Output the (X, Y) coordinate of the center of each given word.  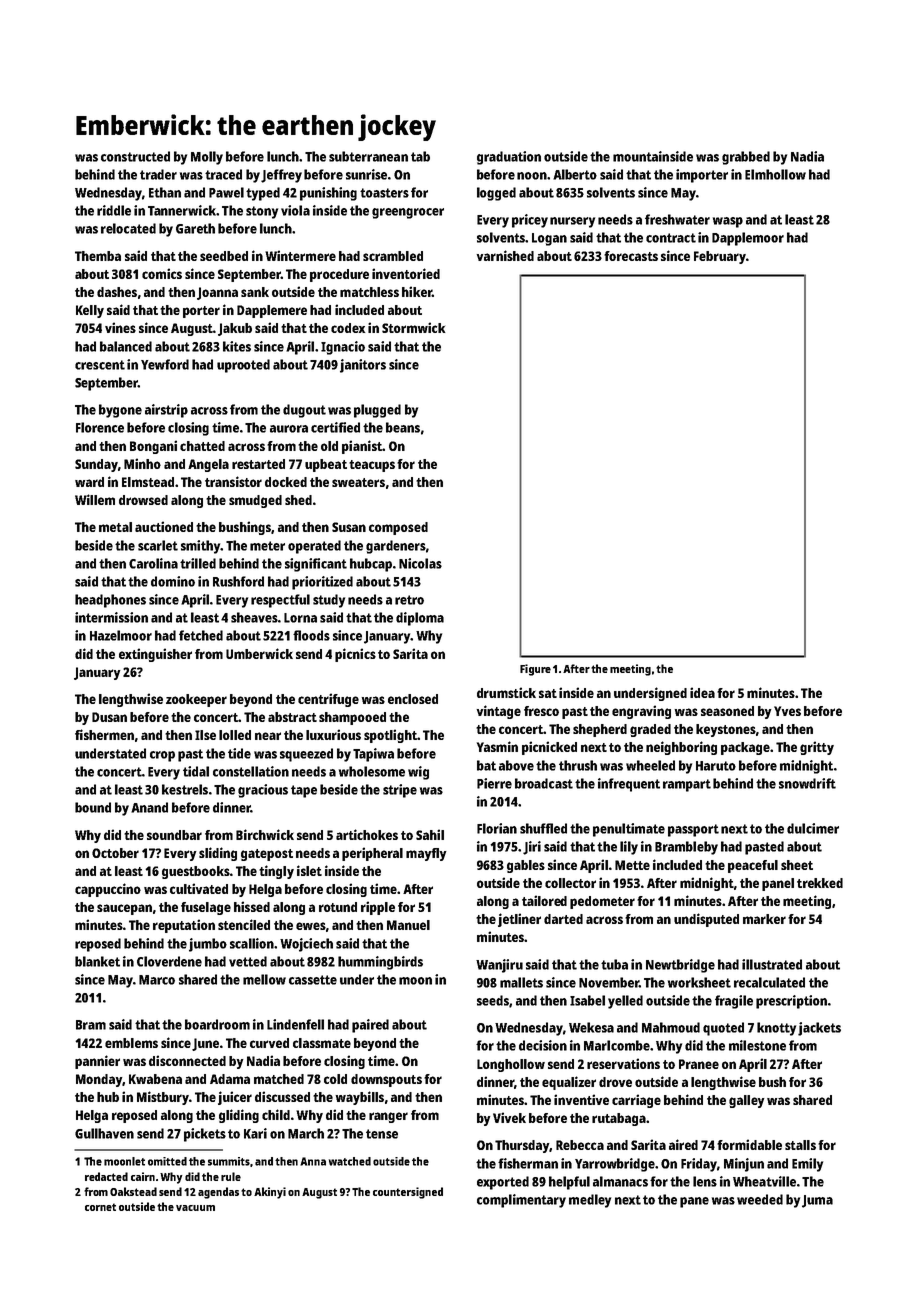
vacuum (195, 1208)
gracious (263, 791)
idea (702, 692)
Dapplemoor (748, 239)
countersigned (408, 1193)
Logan (549, 239)
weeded (760, 1199)
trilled (198, 563)
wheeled (650, 765)
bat (486, 765)
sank (255, 292)
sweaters (358, 482)
